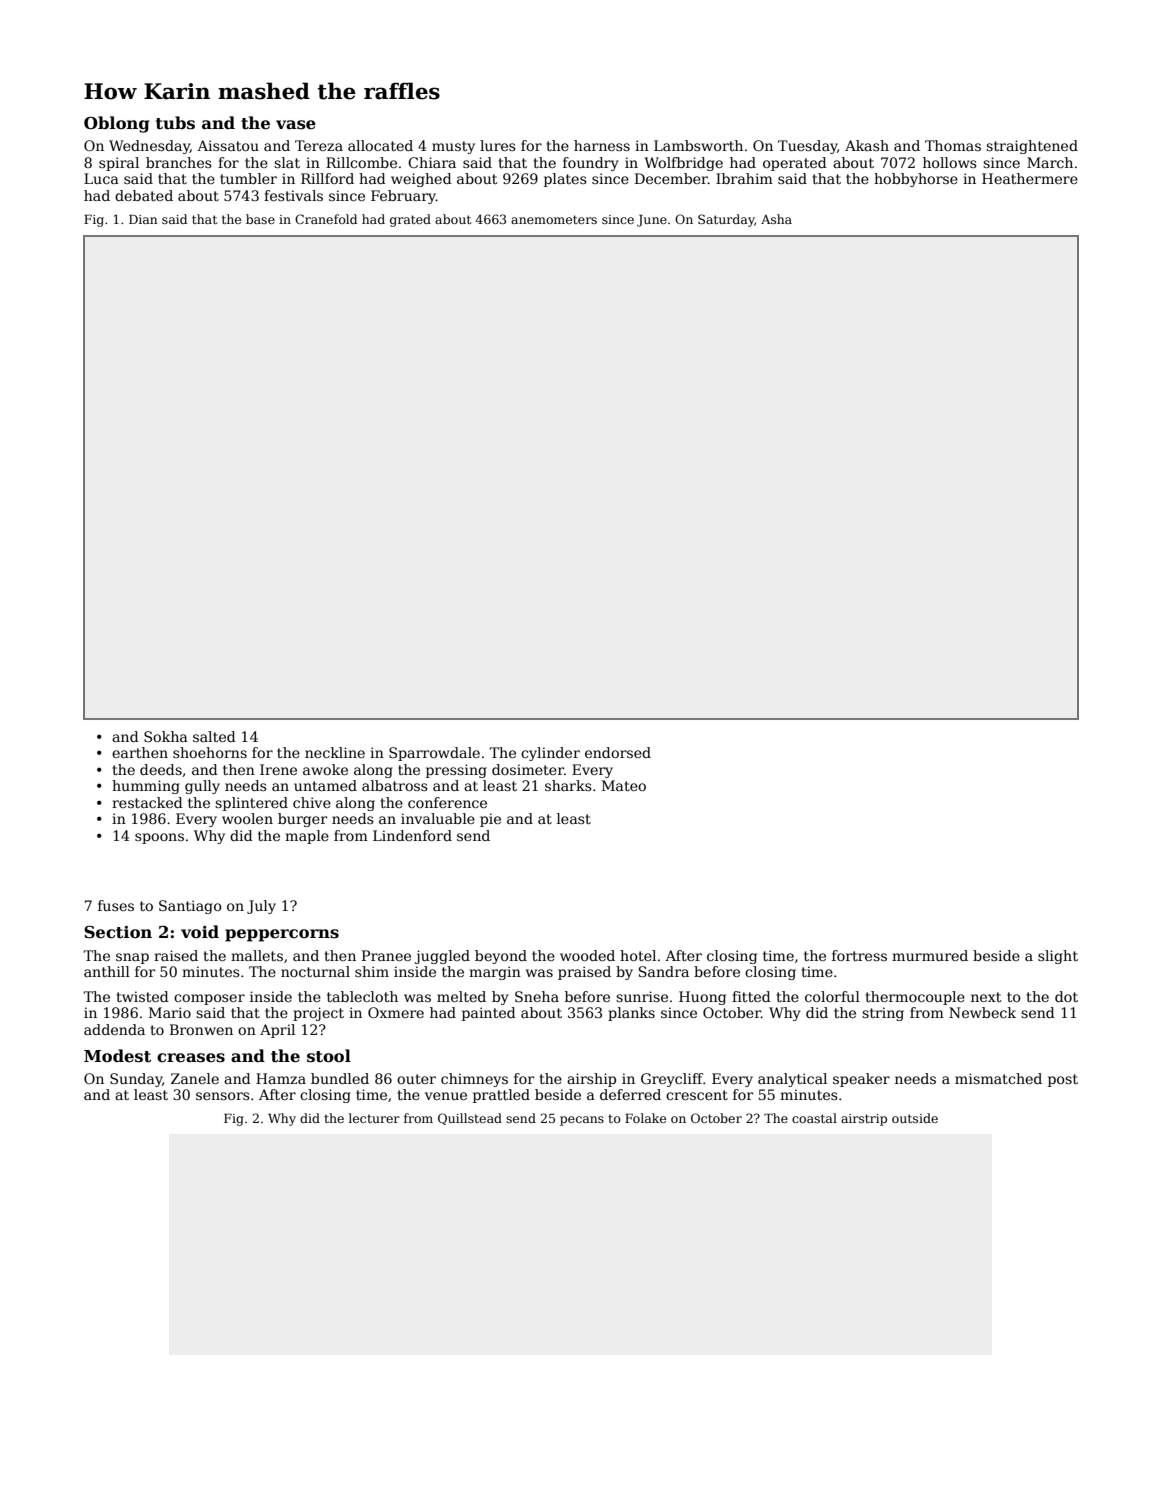  I want to click on project, so click(318, 1014).
